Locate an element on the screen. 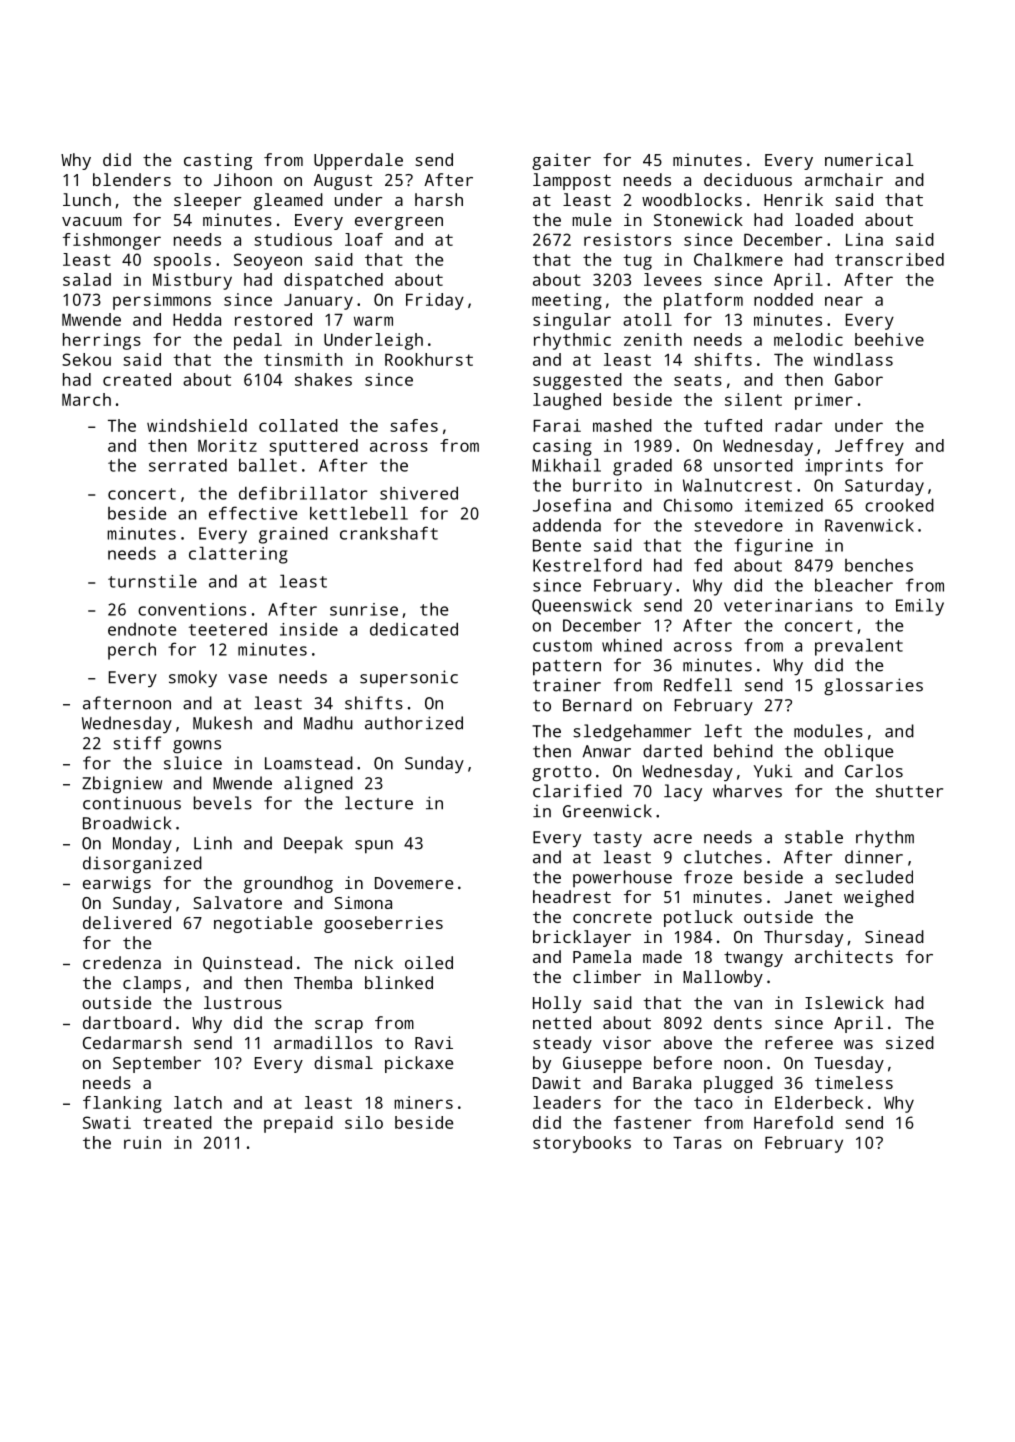 The image size is (1015, 1442). numerical is located at coordinates (869, 159).
